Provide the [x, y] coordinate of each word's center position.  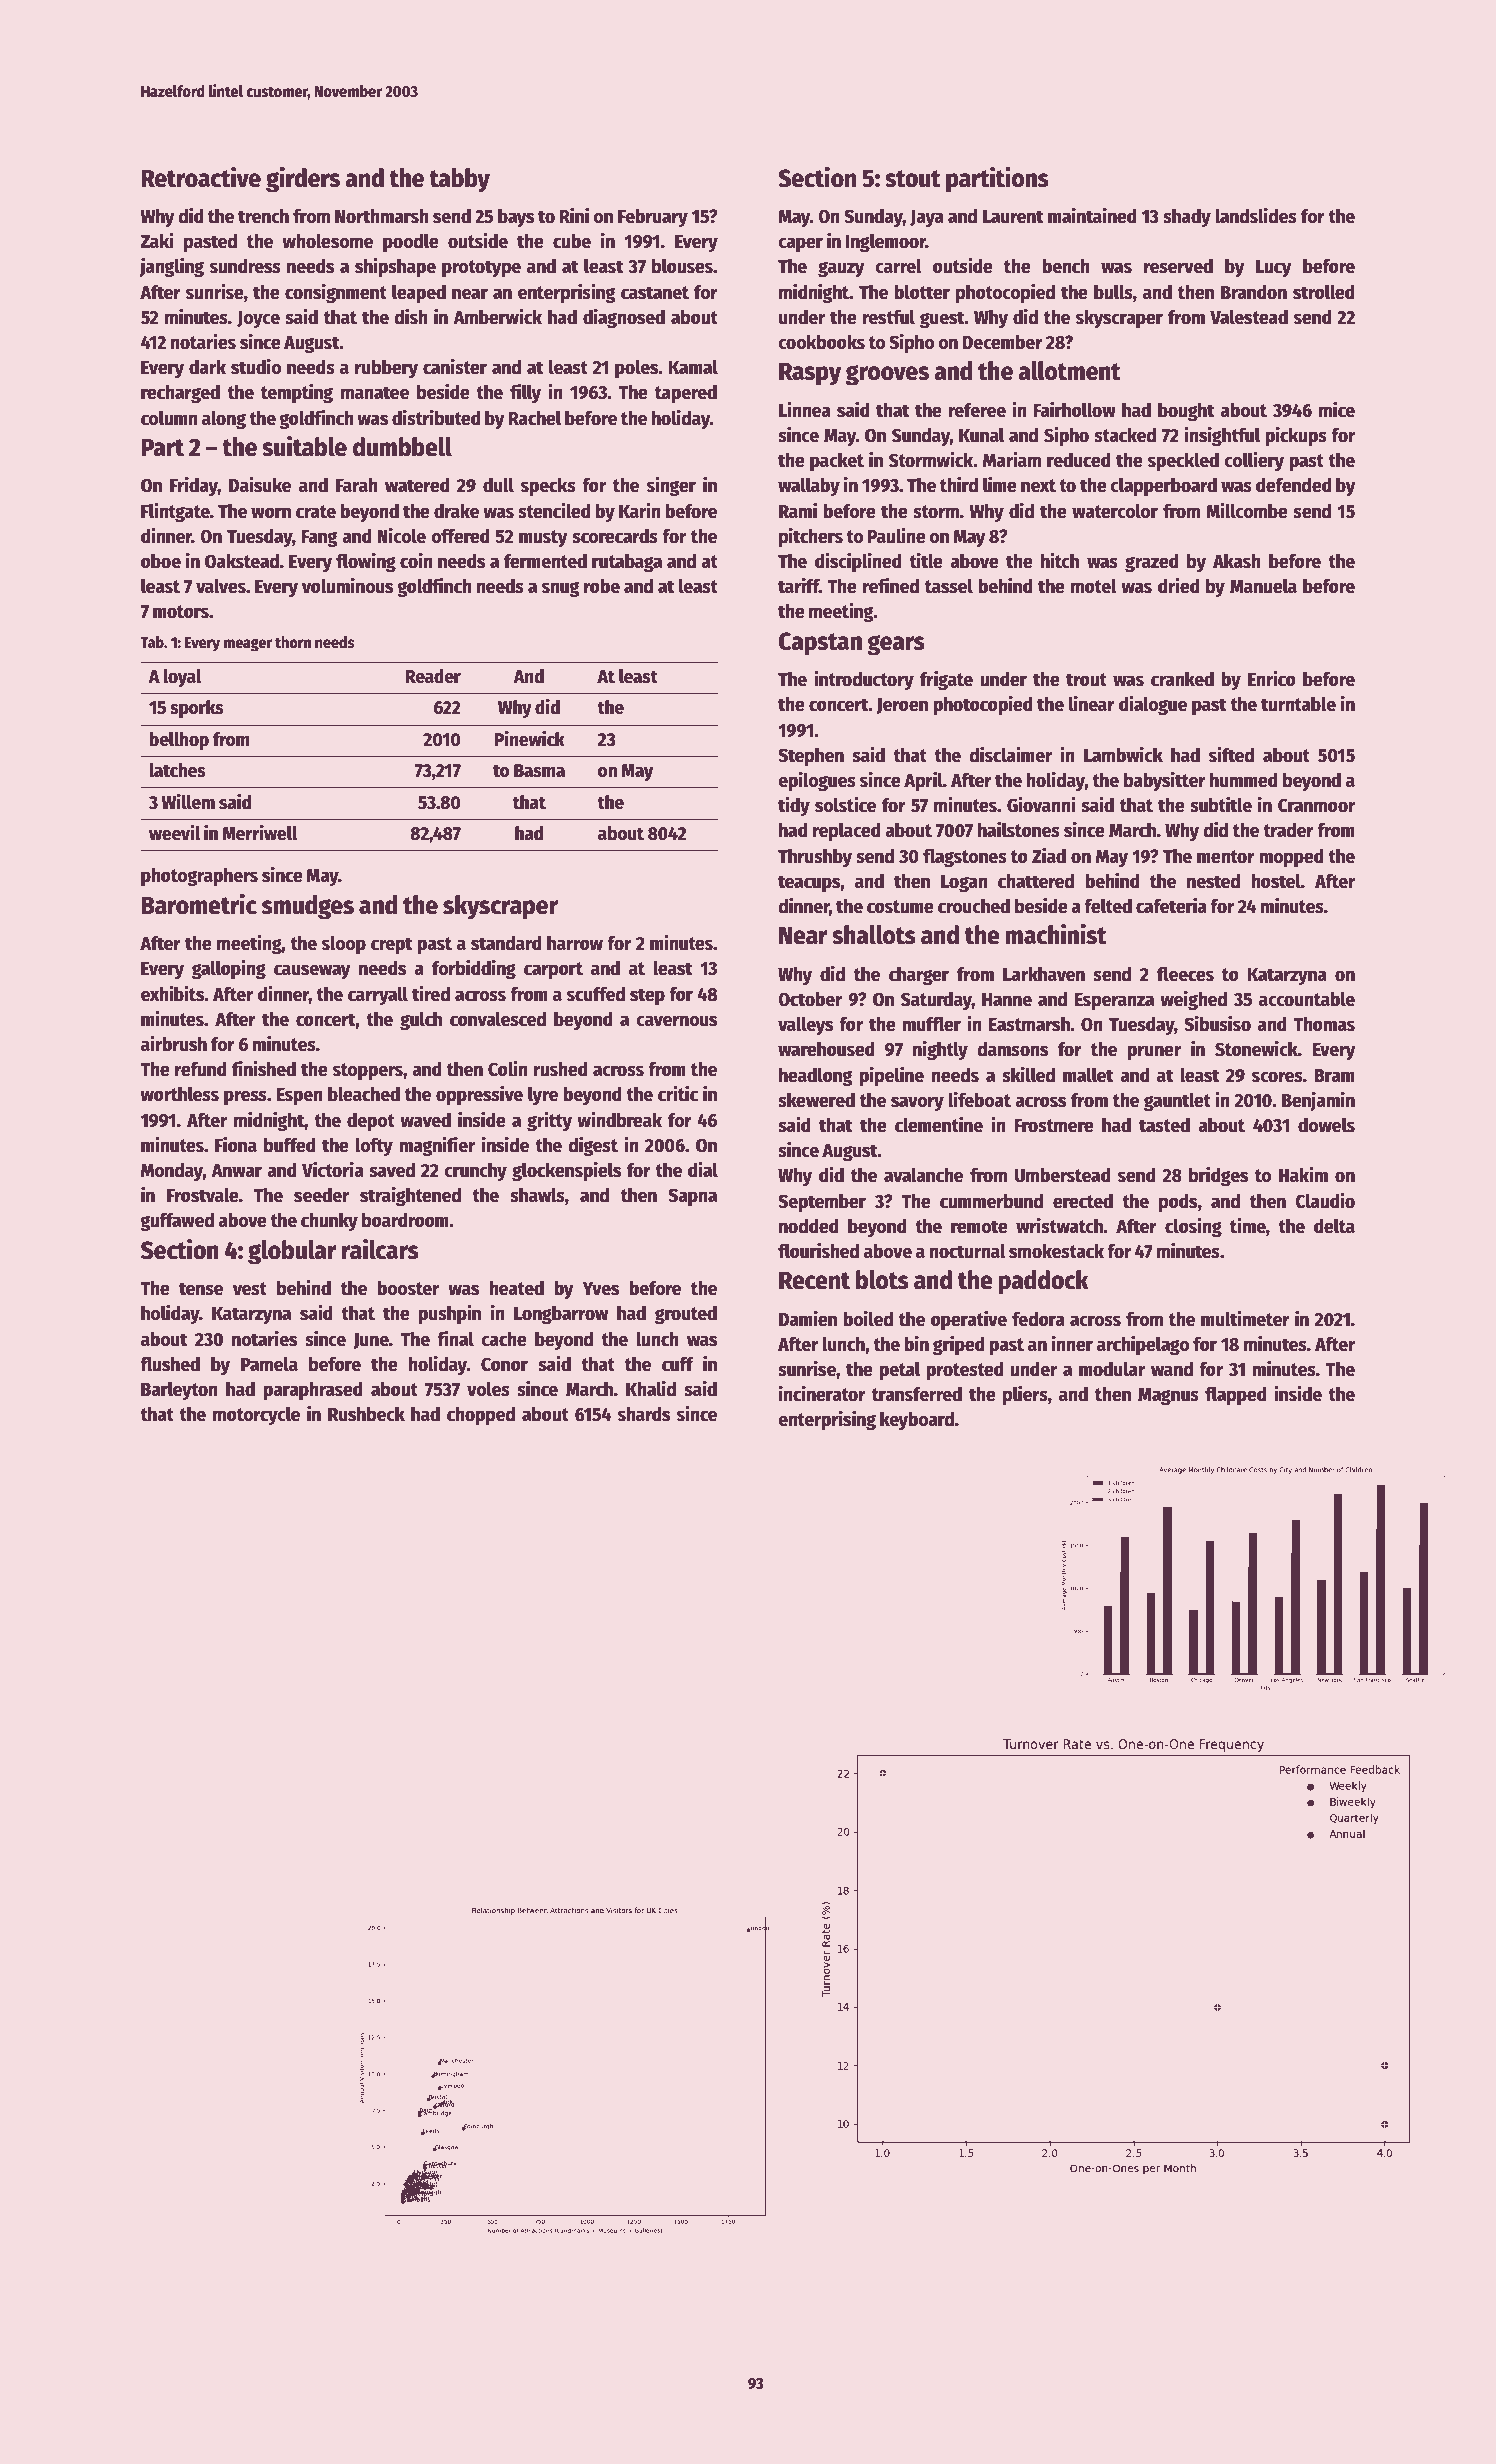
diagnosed [624, 318]
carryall [378, 995]
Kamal [693, 367]
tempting [297, 393]
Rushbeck [366, 1414]
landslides [1256, 215]
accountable [1307, 999]
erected [1083, 1201]
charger [919, 976]
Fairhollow [1075, 409]
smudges [308, 907]
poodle [411, 242]
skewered [816, 1100]
